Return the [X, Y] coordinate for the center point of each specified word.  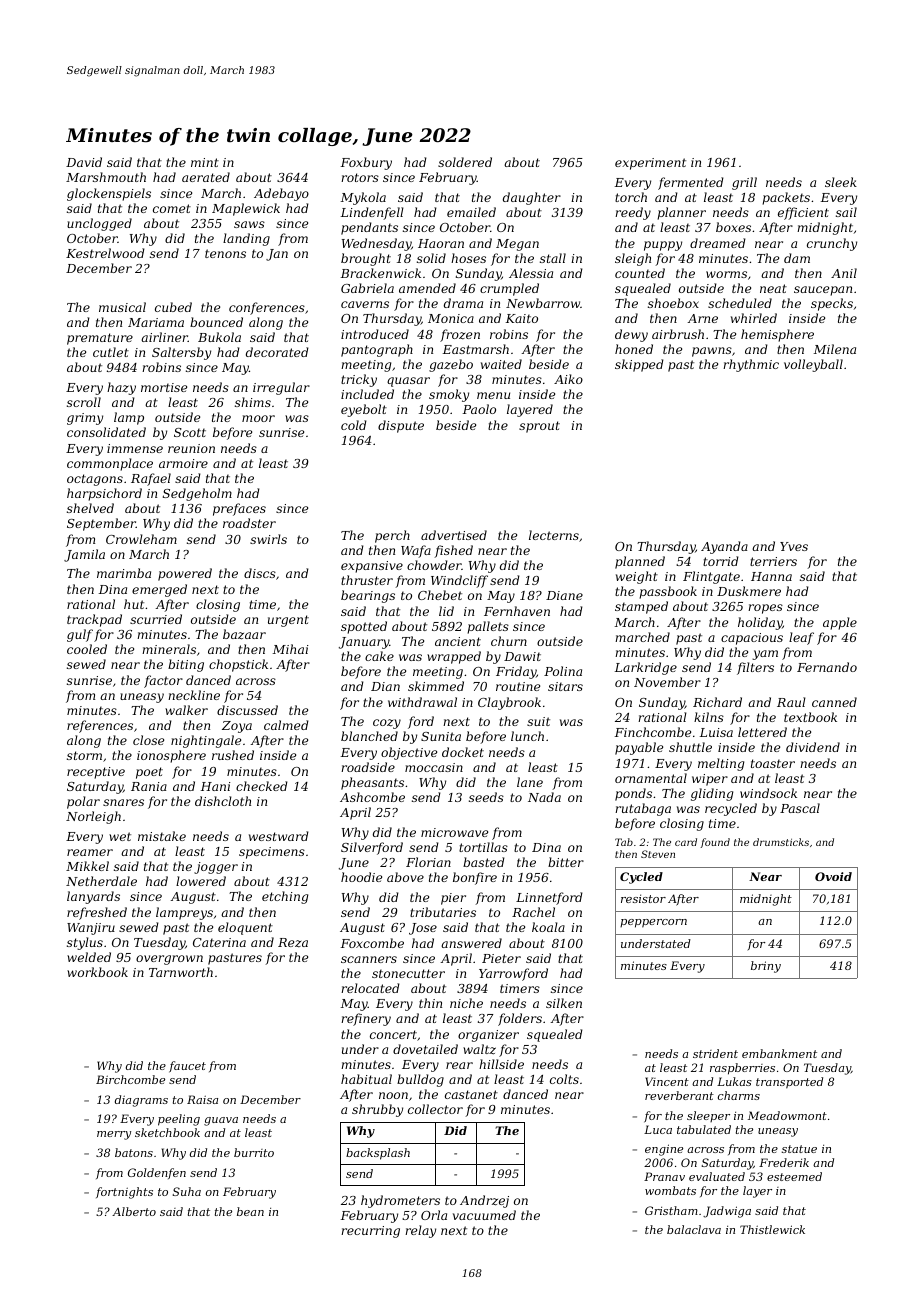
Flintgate [711, 577]
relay [420, 1231]
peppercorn [653, 923]
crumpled [509, 289]
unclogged [99, 224]
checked [262, 786]
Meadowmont [787, 1115]
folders [520, 1019]
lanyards [93, 897]
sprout [539, 427]
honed [634, 349]
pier [453, 899]
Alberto [134, 1211]
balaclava [694, 1229]
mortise [164, 387]
